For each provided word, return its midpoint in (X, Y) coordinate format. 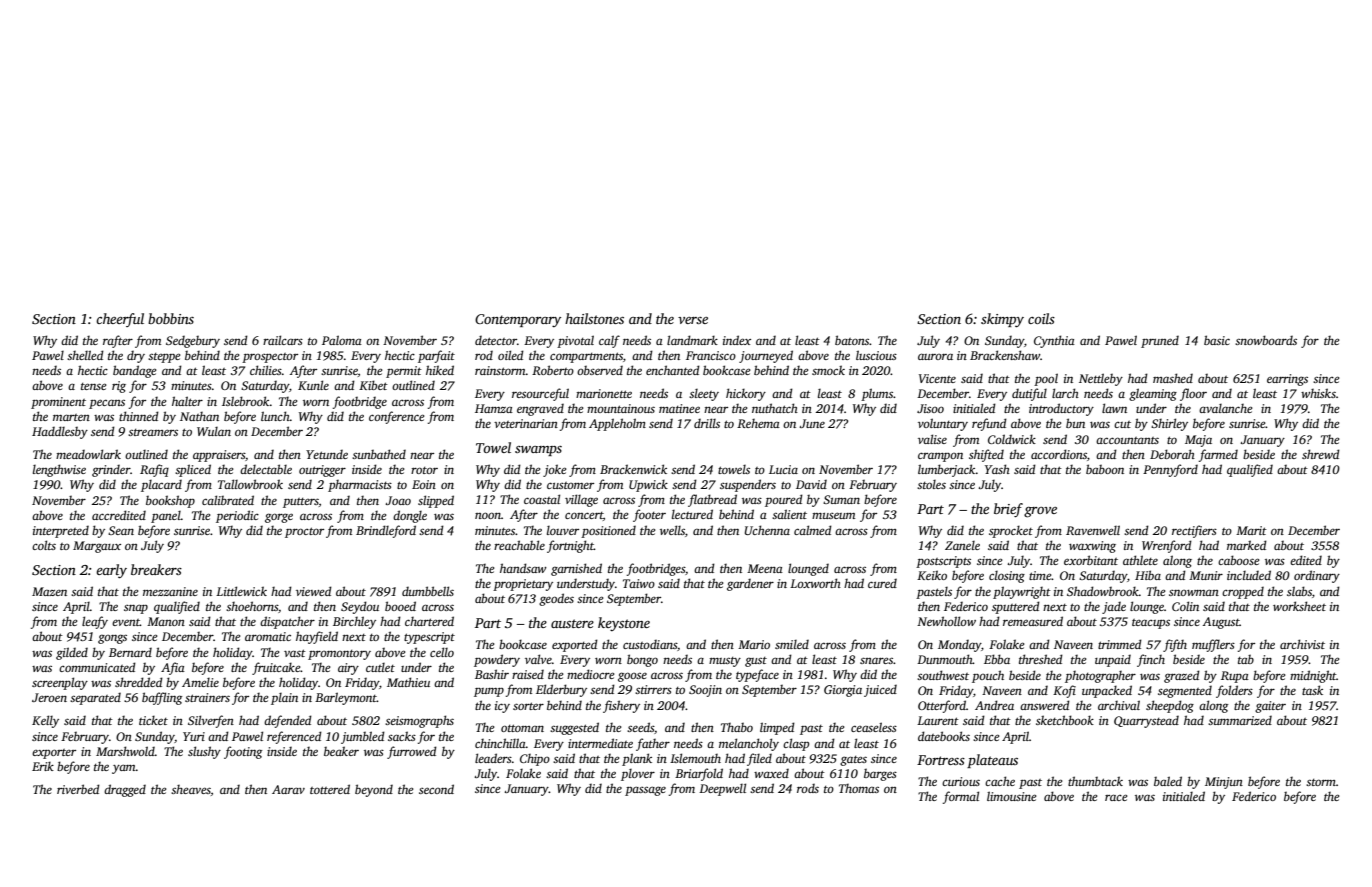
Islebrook (246, 401)
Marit (1251, 530)
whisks (1318, 393)
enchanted (673, 370)
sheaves (191, 789)
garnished (576, 569)
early (111, 571)
